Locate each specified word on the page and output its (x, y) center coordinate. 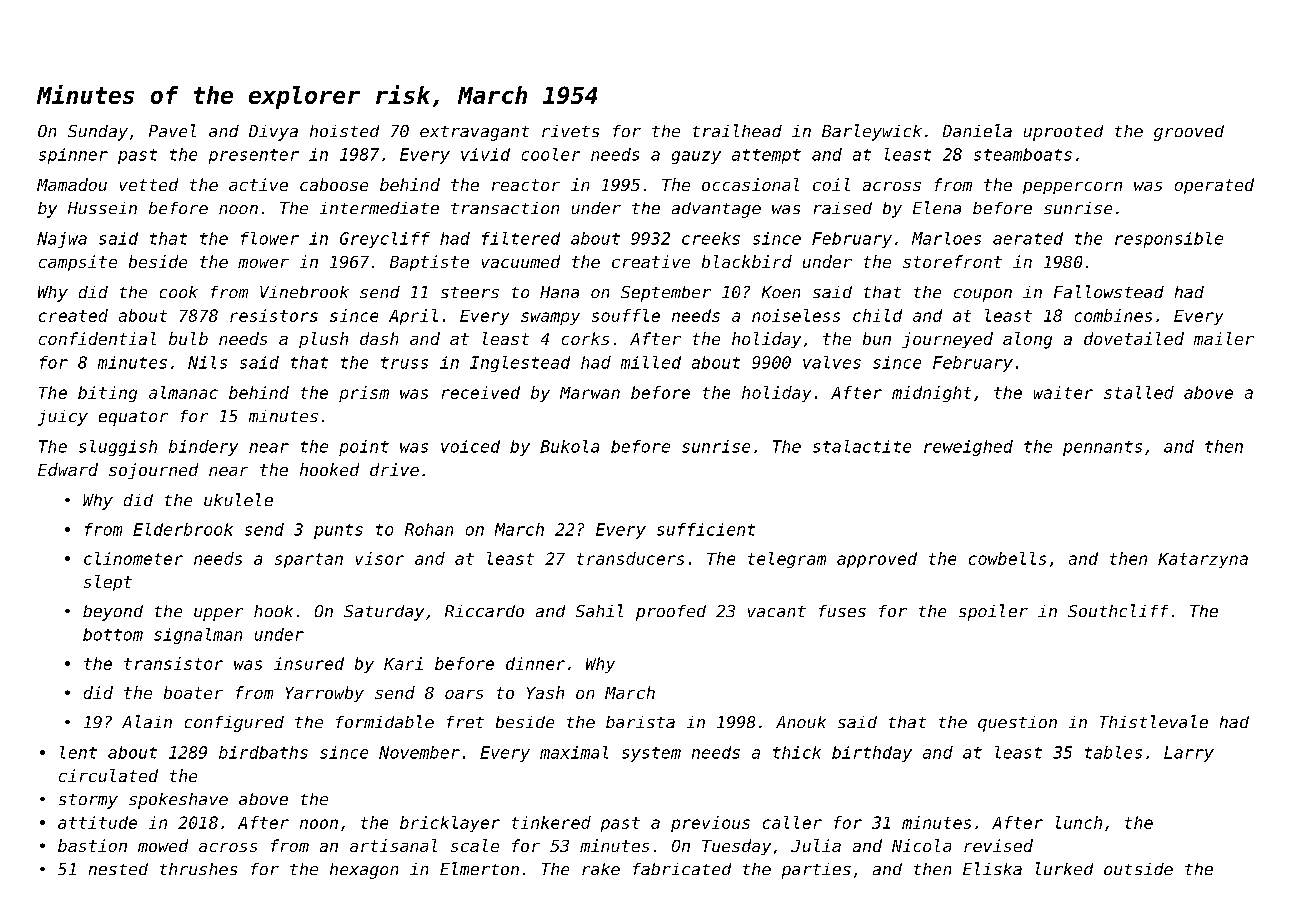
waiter (1063, 392)
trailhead (737, 130)
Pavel (172, 130)
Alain (147, 721)
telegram (787, 560)
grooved (1189, 133)
